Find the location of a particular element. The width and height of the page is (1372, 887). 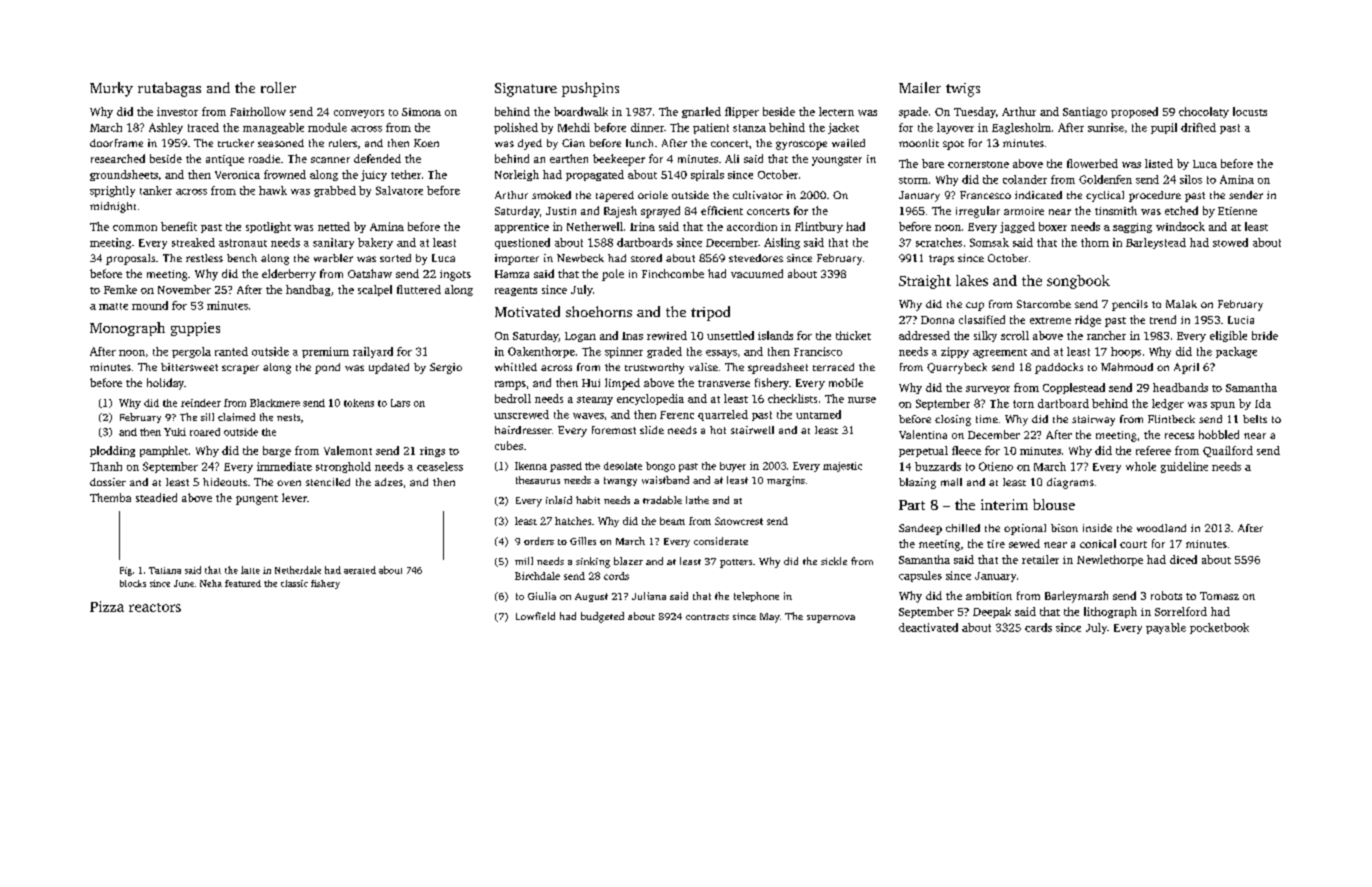

Part is located at coordinates (912, 505).
